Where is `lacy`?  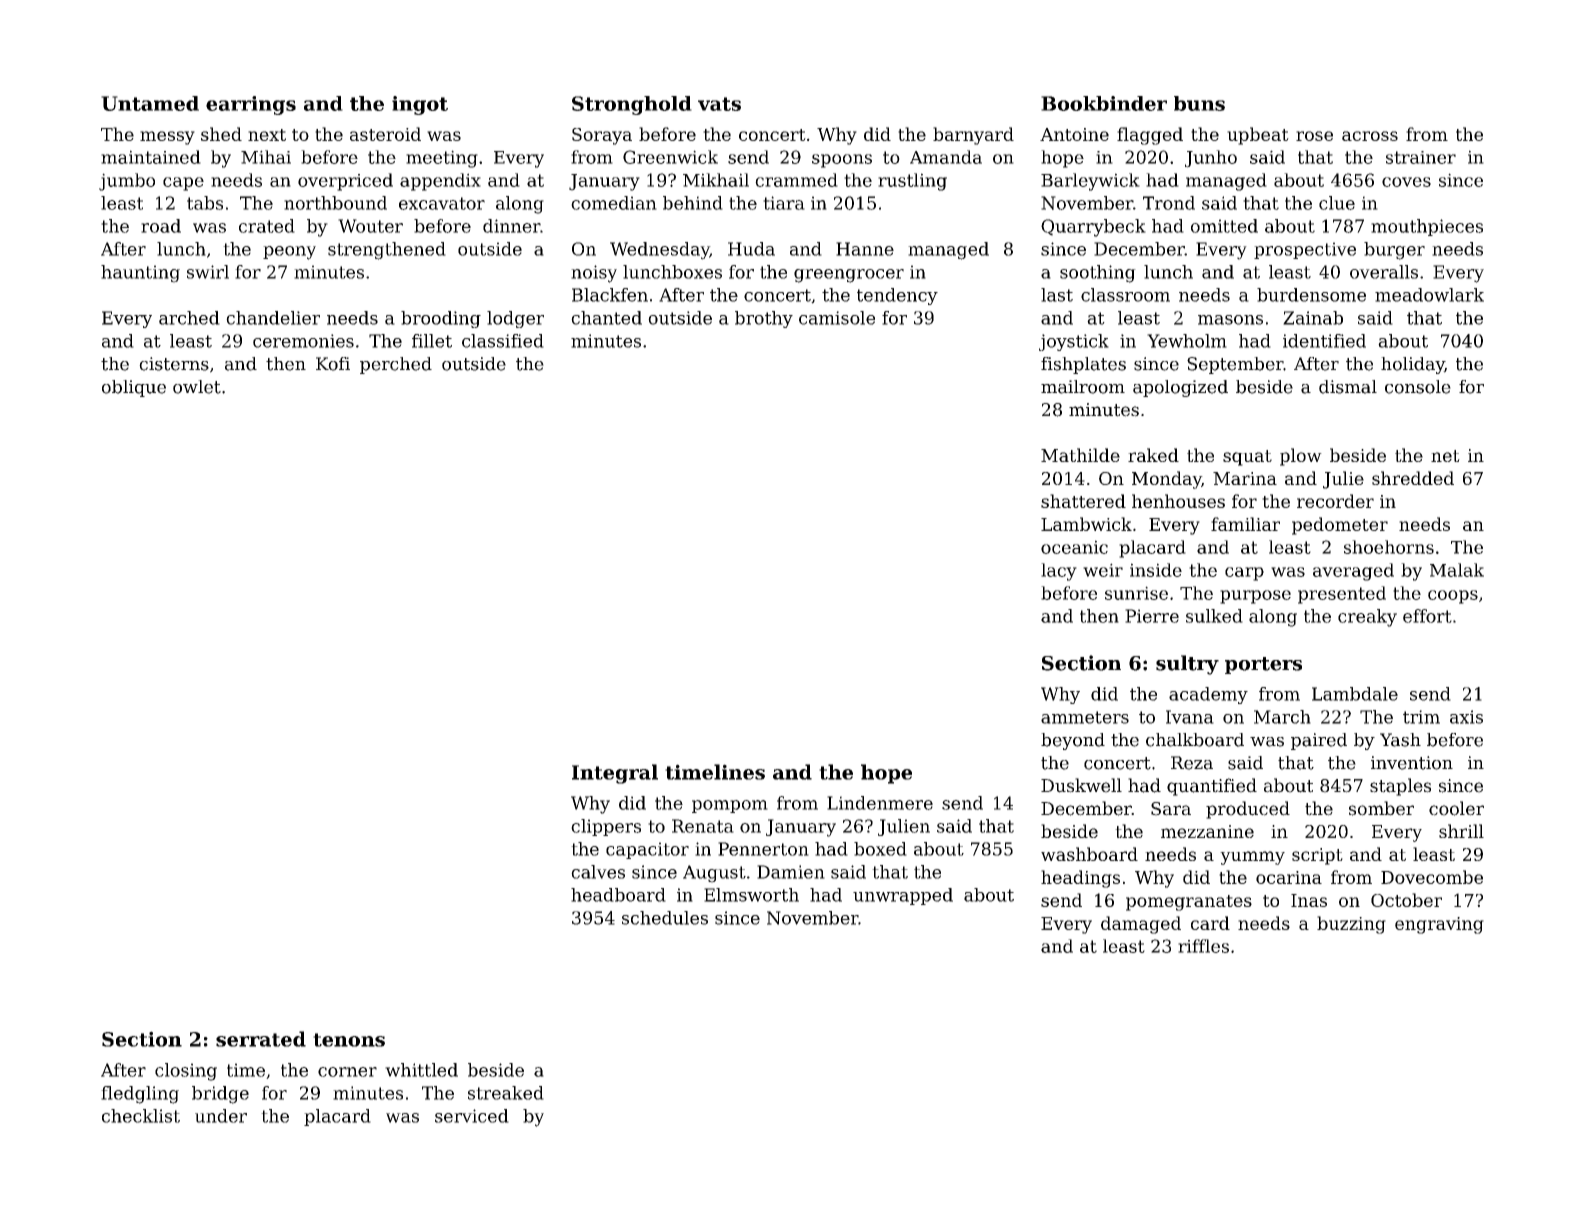
lacy is located at coordinates (1059, 572).
